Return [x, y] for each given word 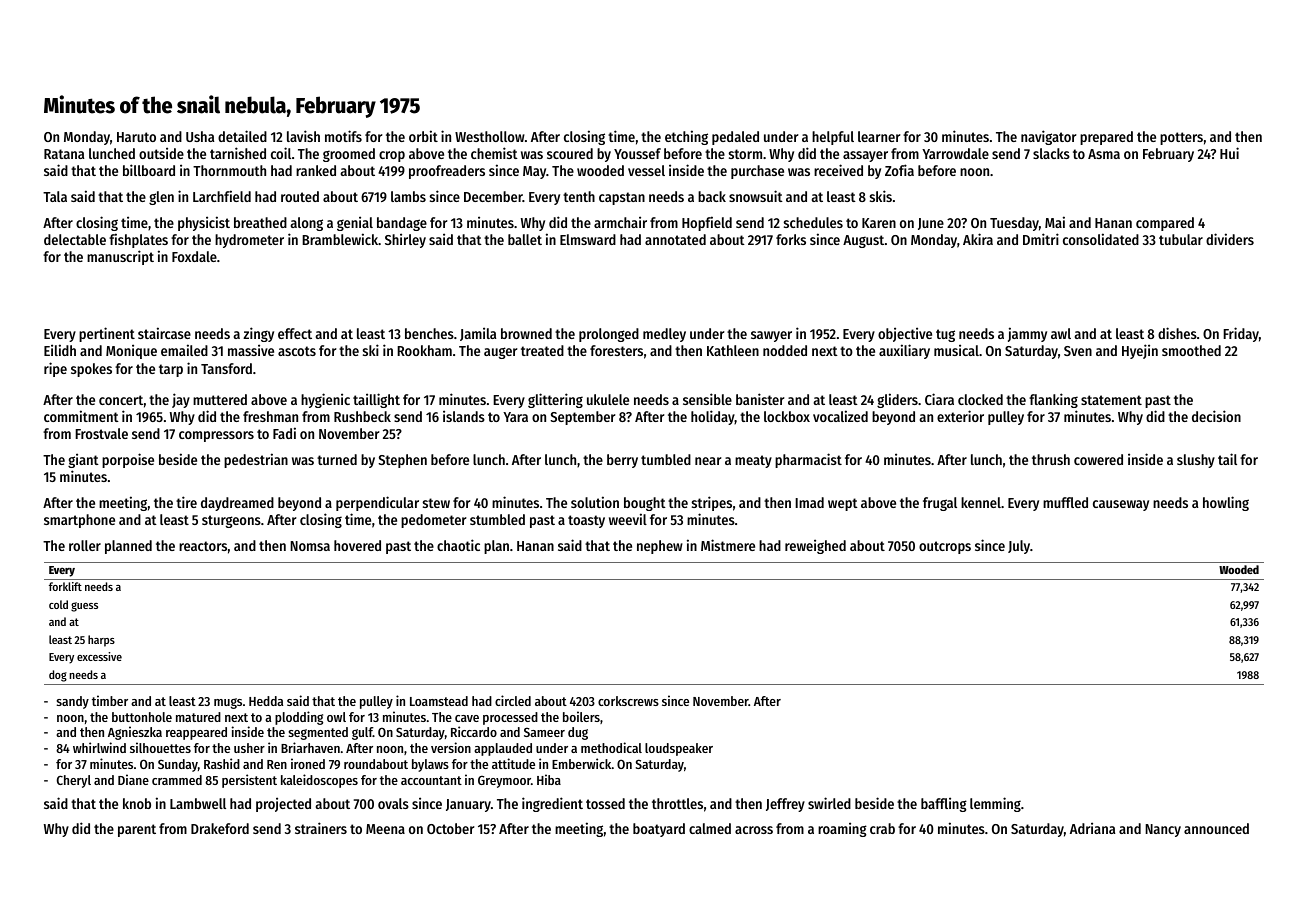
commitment [81, 416]
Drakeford [220, 828]
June [931, 224]
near [708, 461]
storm [745, 154]
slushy [1196, 461]
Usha [200, 136]
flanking [1053, 400]
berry [622, 461]
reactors [203, 546]
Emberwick [581, 763]
